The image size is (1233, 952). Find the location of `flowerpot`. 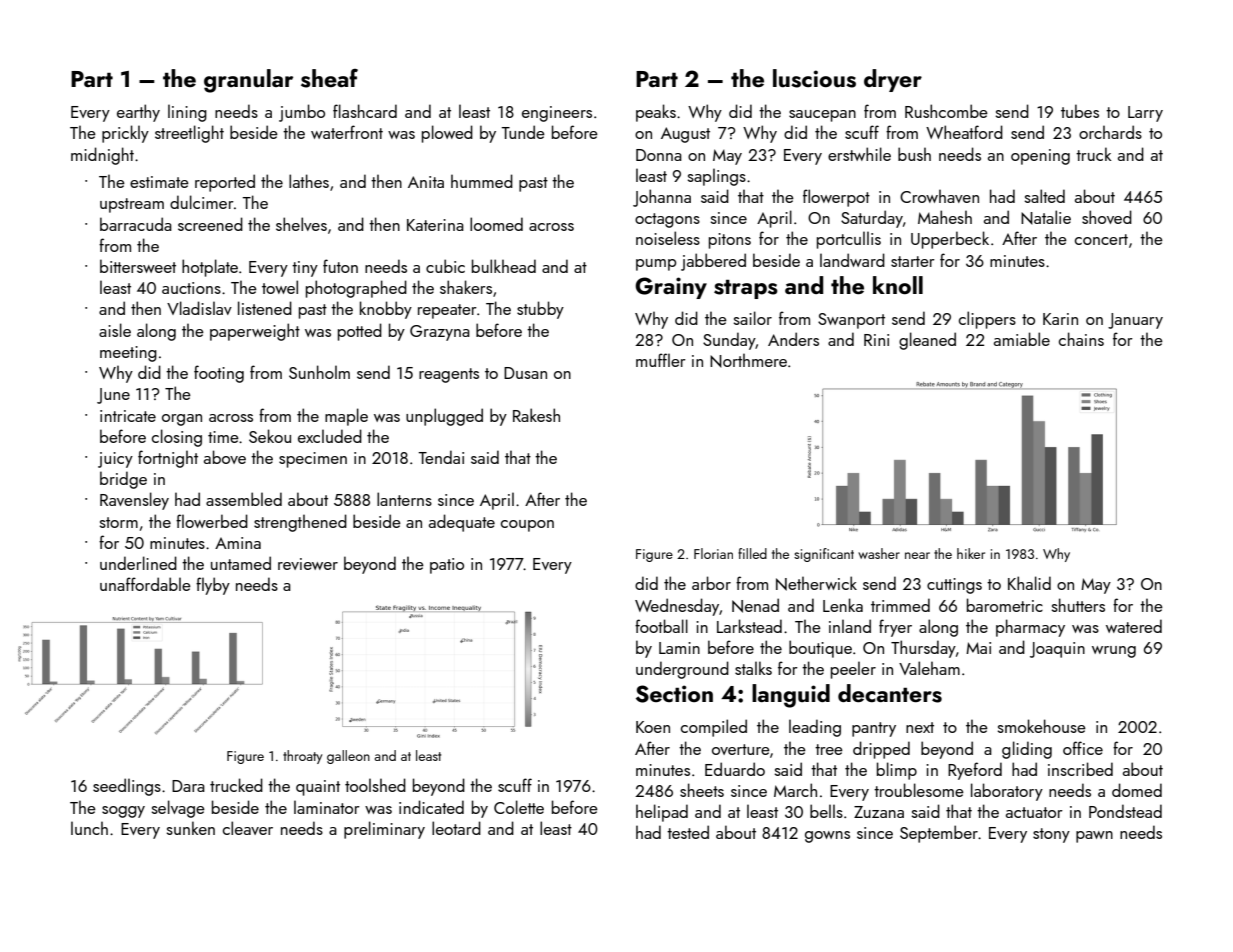

flowerpot is located at coordinates (836, 198).
